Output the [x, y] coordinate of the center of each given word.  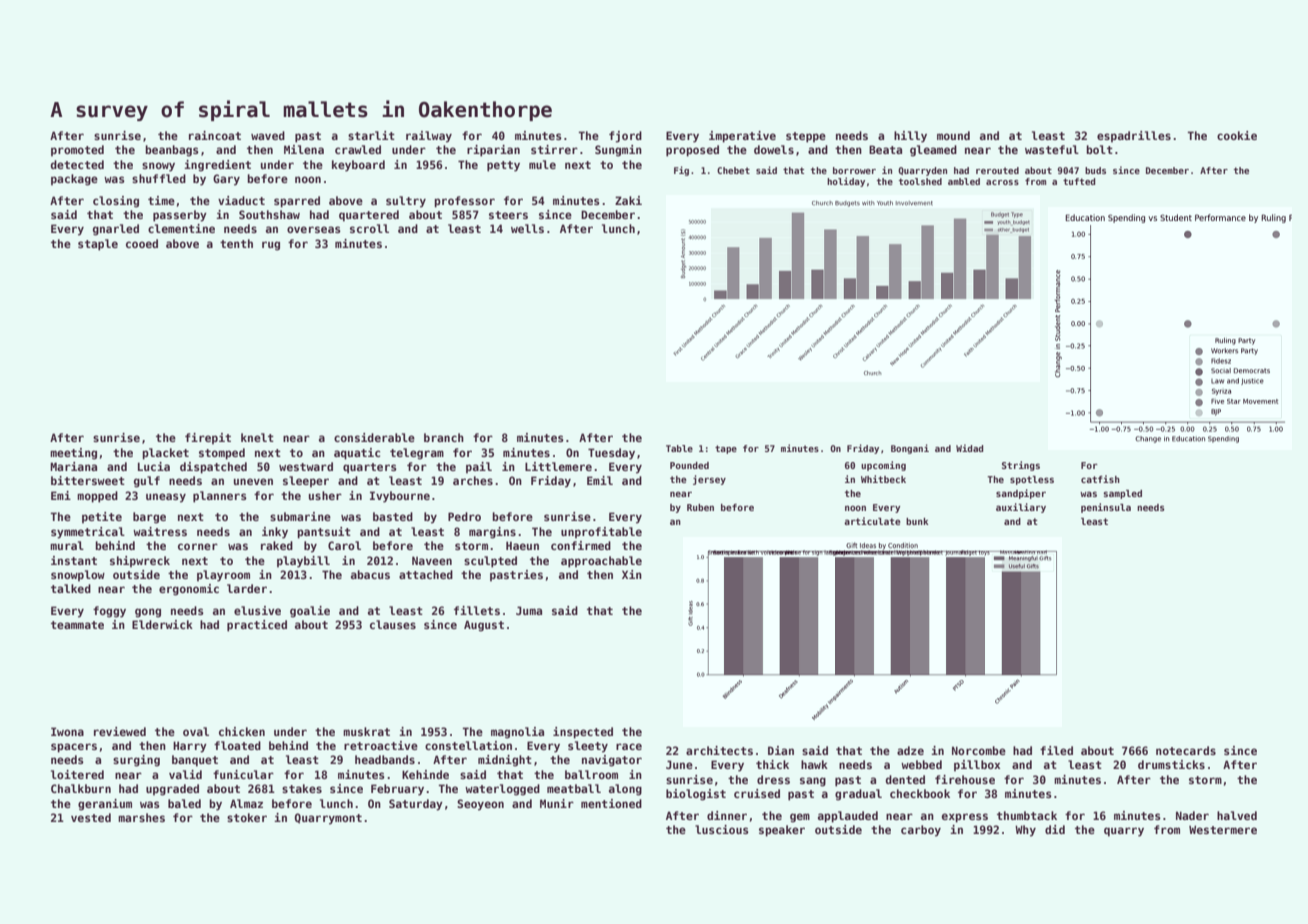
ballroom [591, 774]
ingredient [217, 166]
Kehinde [425, 774]
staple [98, 245]
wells [527, 228]
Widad [970, 448]
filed [1056, 750]
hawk [814, 764]
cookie [1237, 135]
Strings [1021, 466]
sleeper [306, 482]
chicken [242, 731]
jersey [709, 480]
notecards [1186, 750]
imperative [742, 137]
